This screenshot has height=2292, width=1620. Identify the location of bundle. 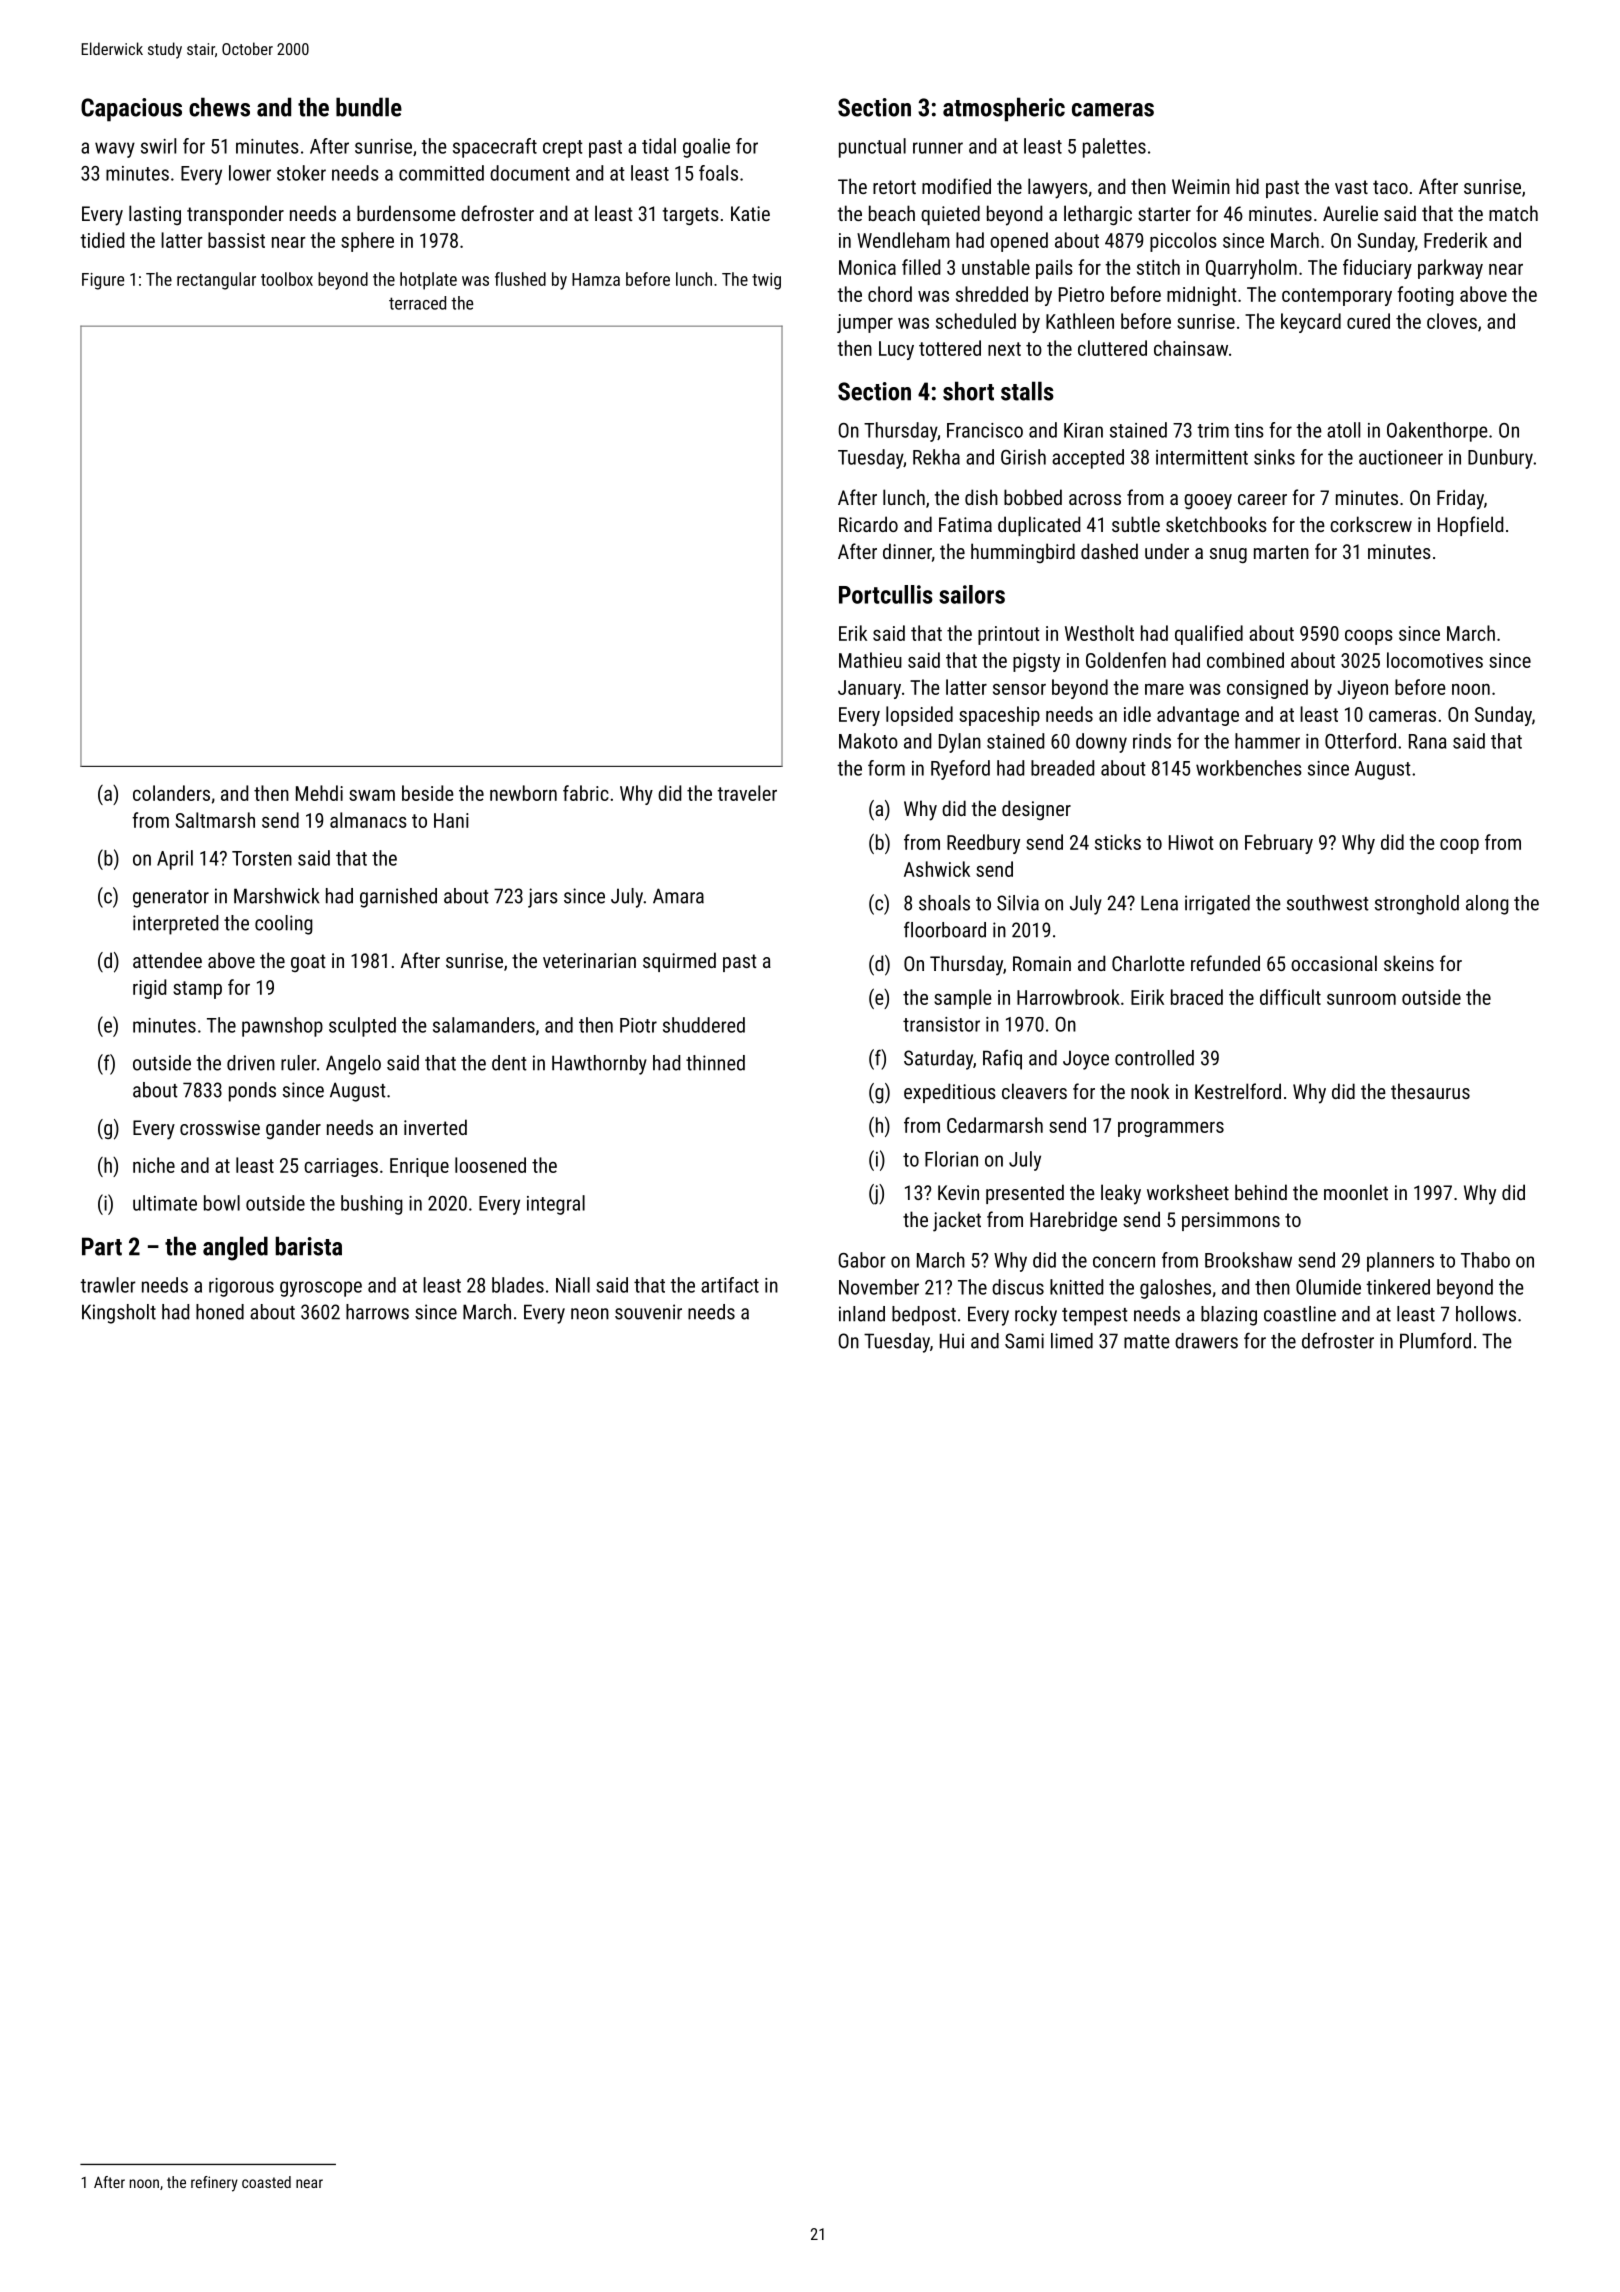
(369, 107).
